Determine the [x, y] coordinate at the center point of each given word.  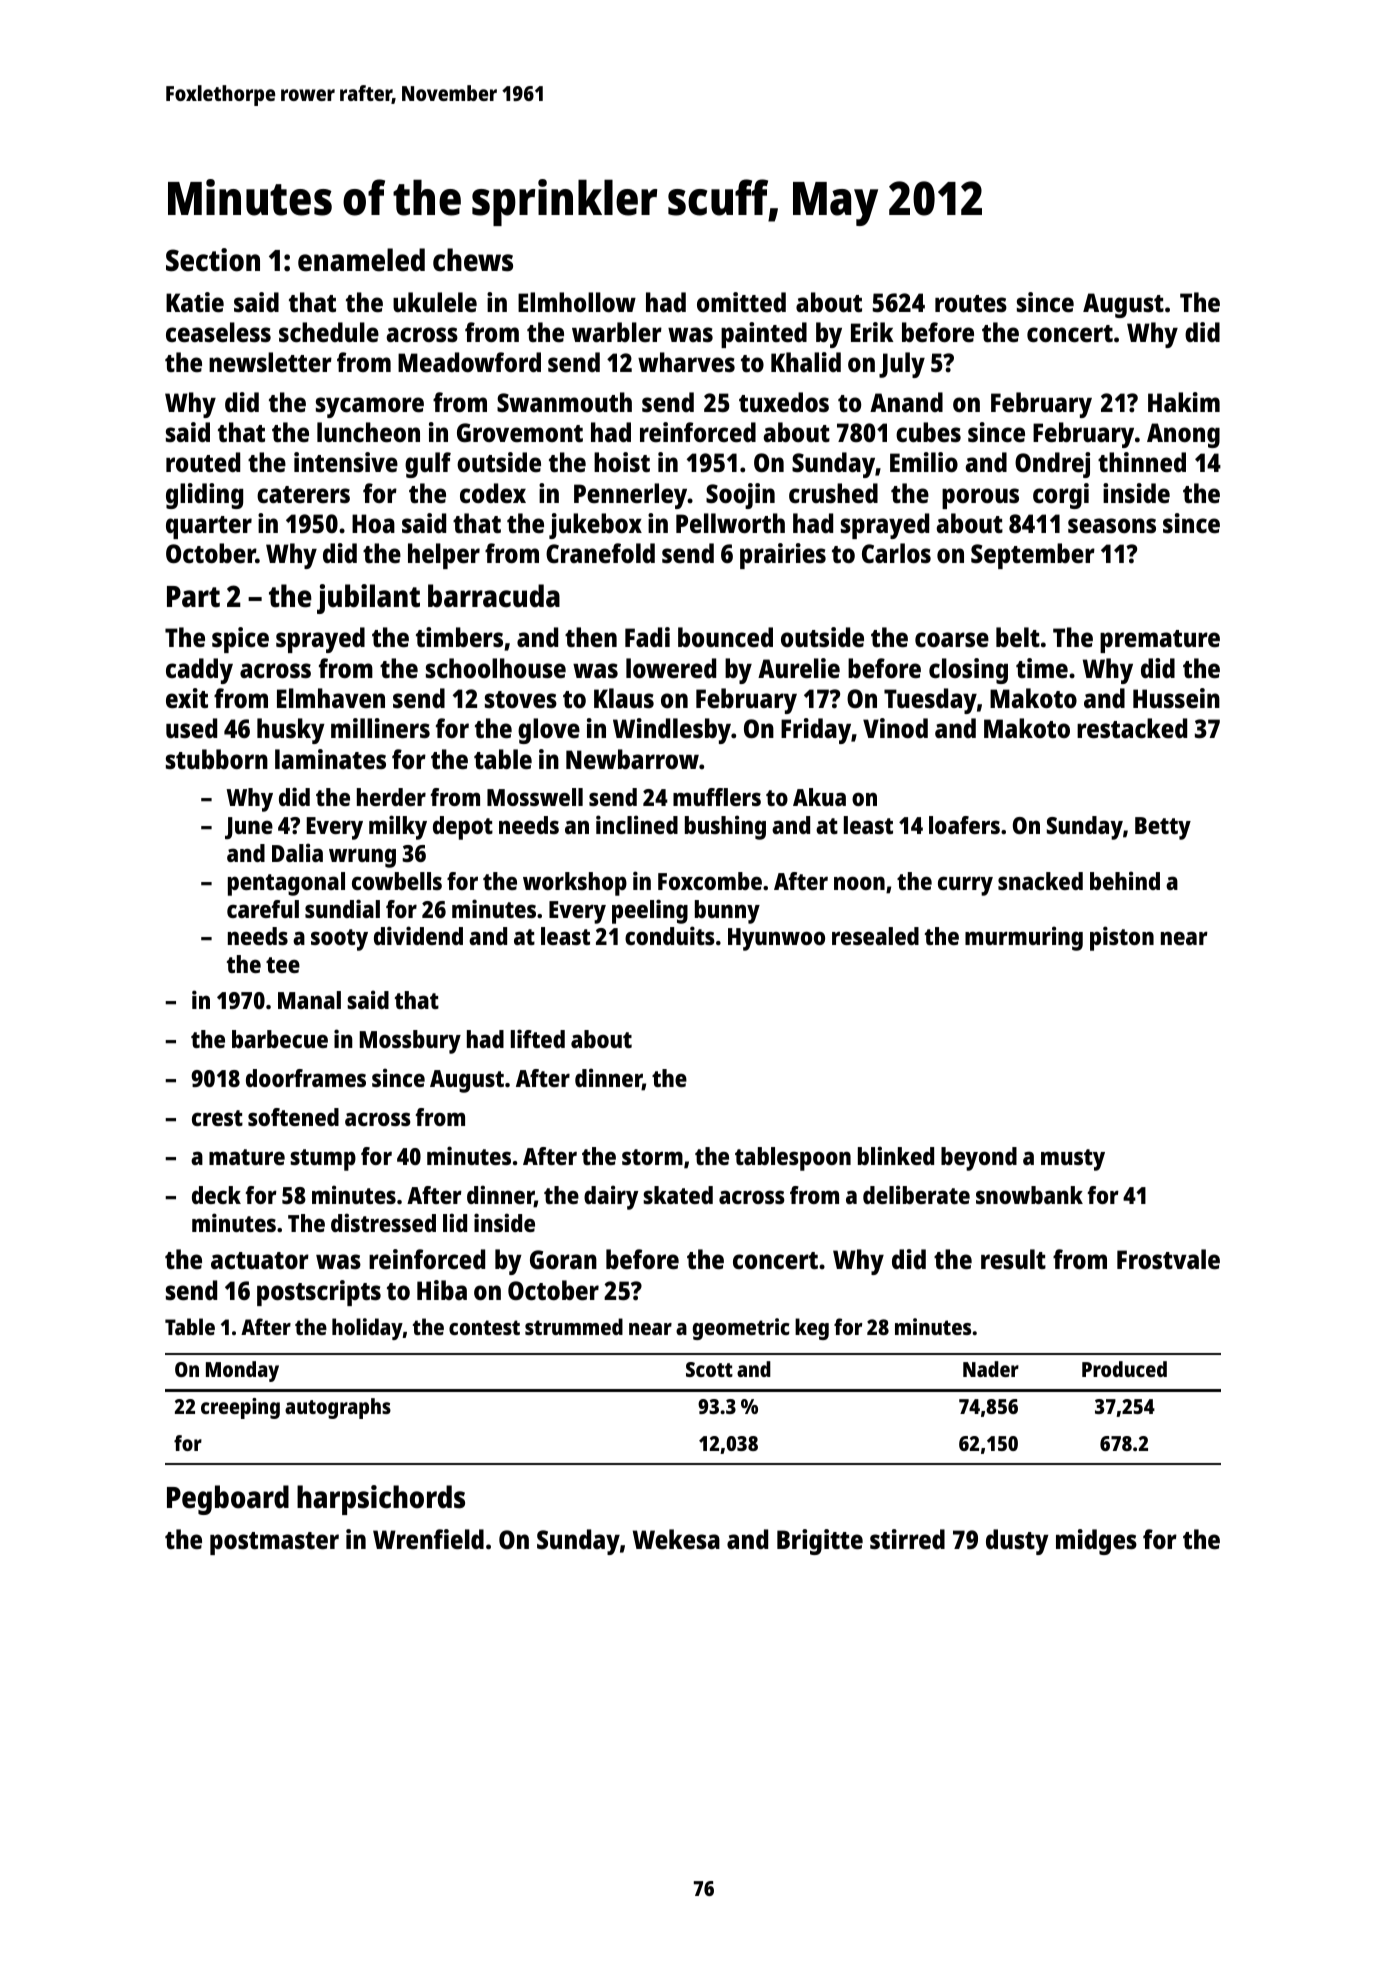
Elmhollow [577, 302]
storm [652, 1157]
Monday [242, 1371]
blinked [896, 1155]
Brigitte [820, 1542]
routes [971, 303]
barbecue [280, 1039]
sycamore [370, 407]
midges [1096, 1542]
